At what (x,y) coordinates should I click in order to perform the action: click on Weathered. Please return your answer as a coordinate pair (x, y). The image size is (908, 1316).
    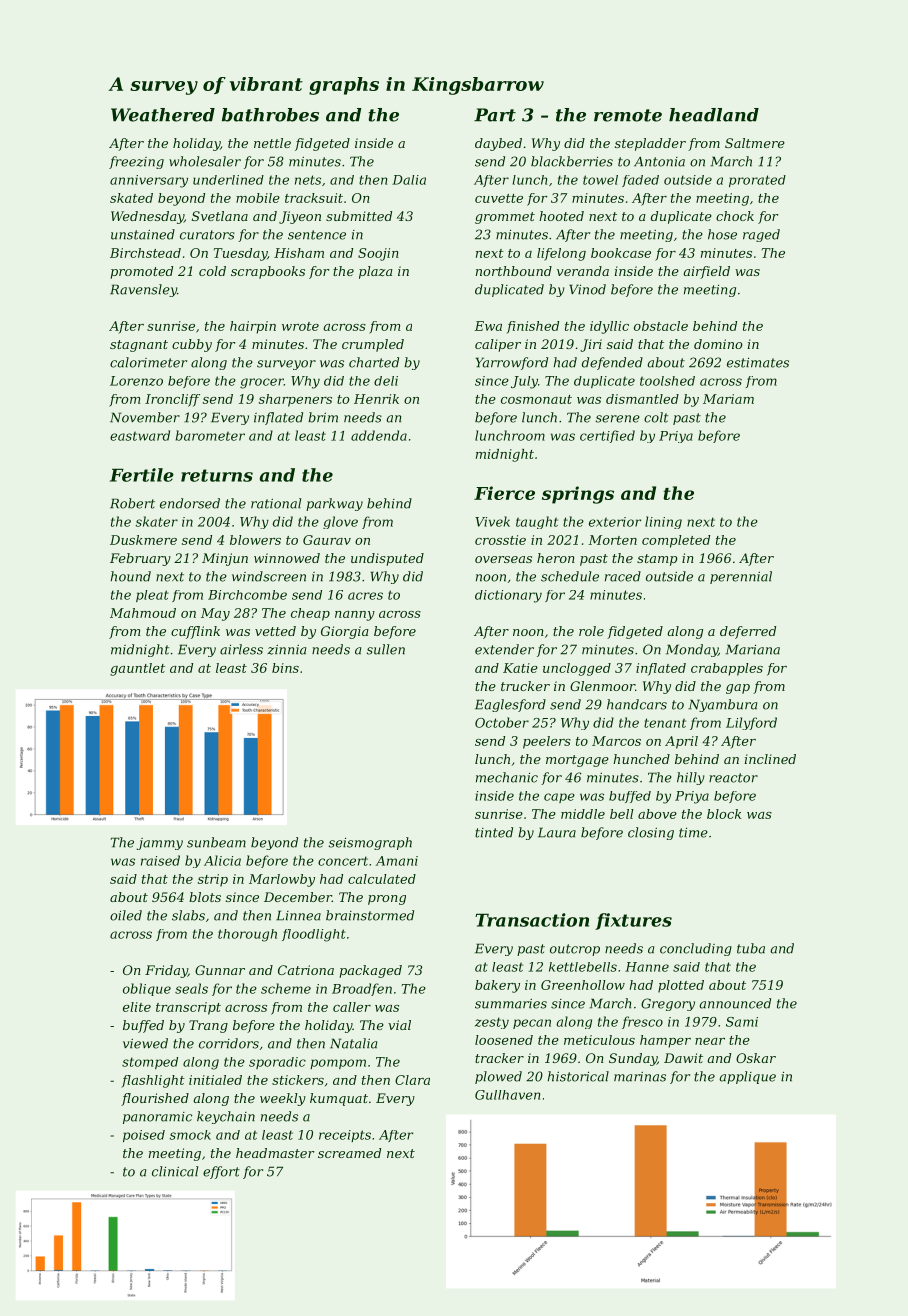
    Looking at the image, I should click on (163, 115).
